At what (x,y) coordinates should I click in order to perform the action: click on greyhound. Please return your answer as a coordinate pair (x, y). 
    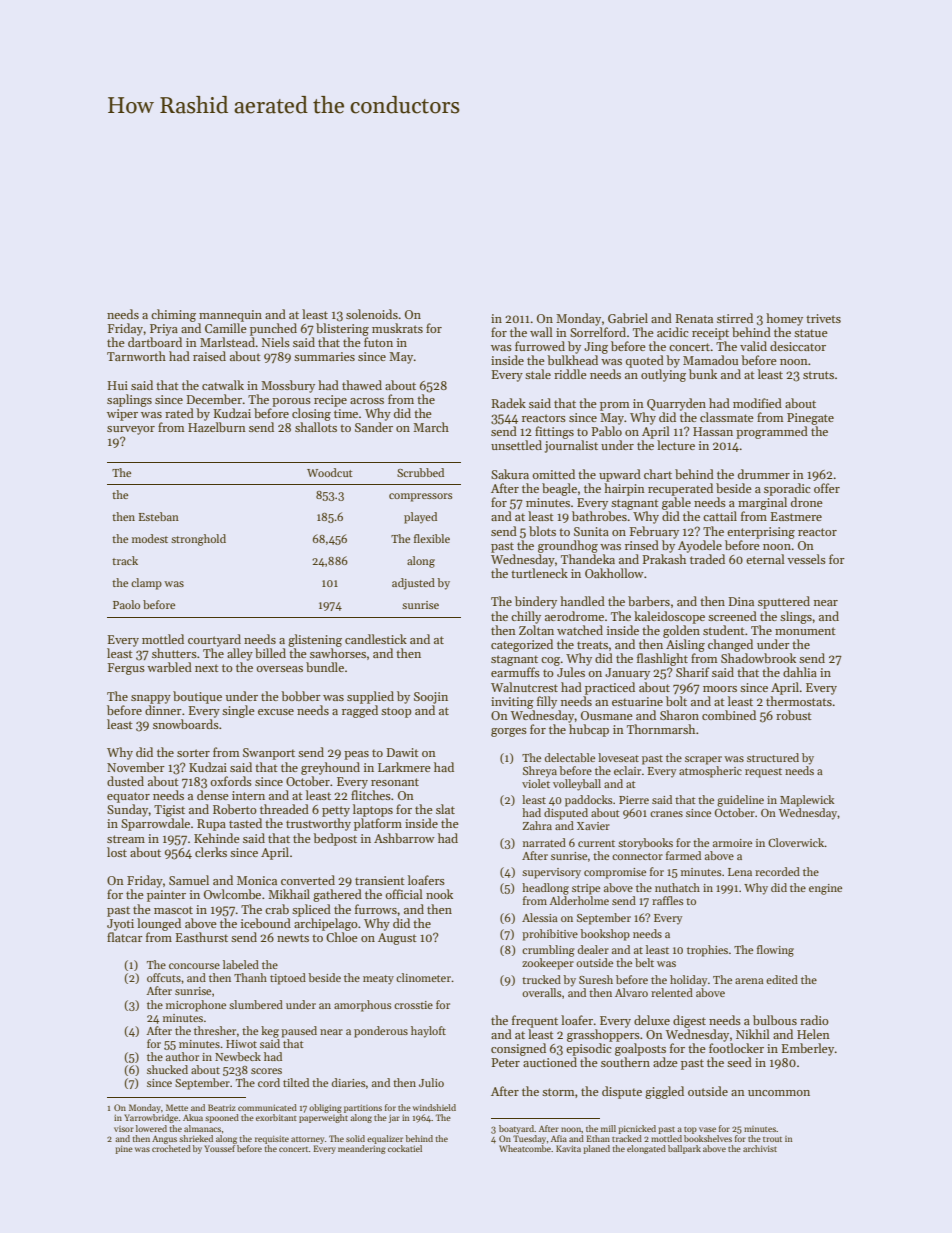
    Looking at the image, I should click on (330, 768).
